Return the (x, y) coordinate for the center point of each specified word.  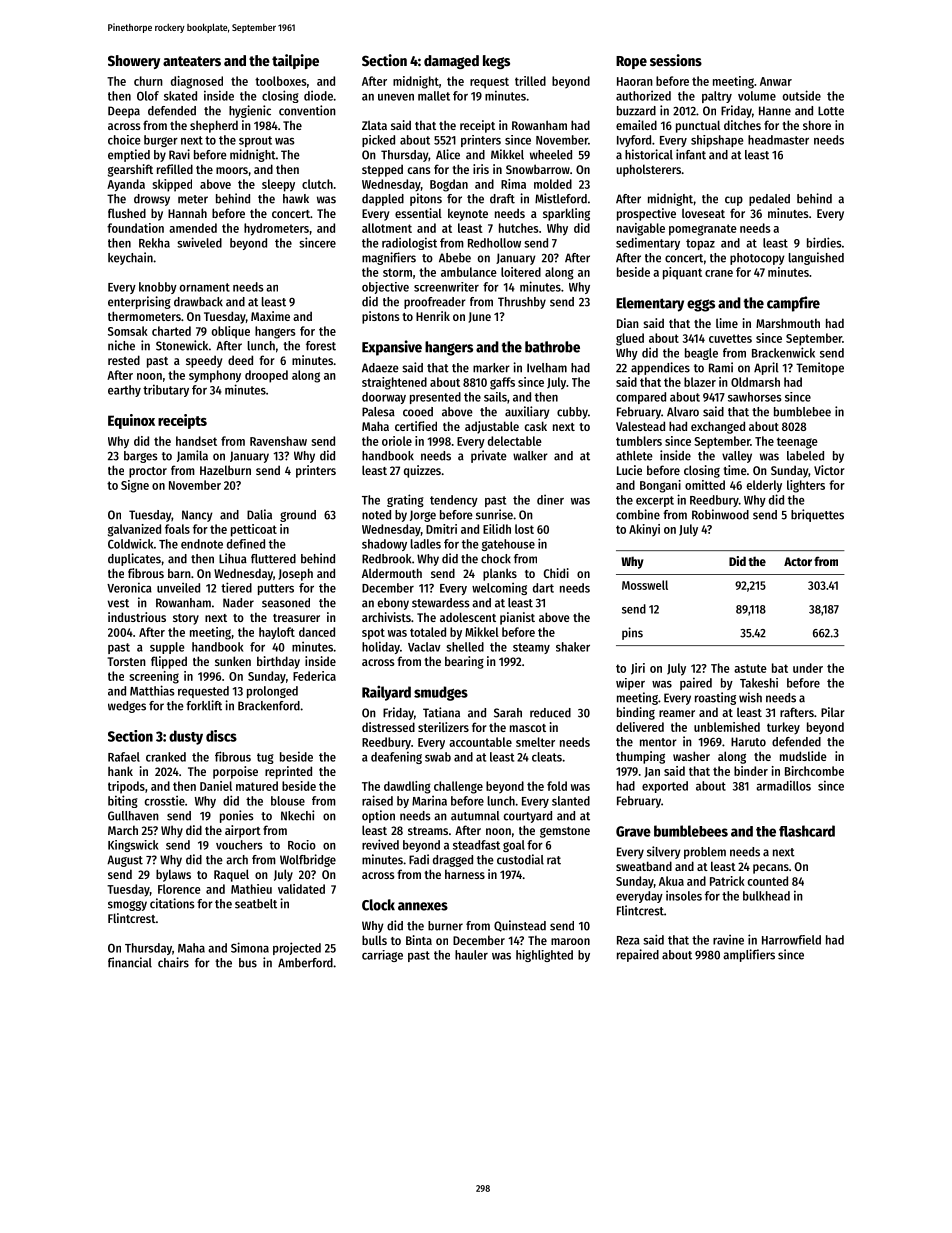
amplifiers (749, 955)
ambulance (469, 272)
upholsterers (649, 170)
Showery (134, 62)
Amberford (305, 963)
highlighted (544, 956)
